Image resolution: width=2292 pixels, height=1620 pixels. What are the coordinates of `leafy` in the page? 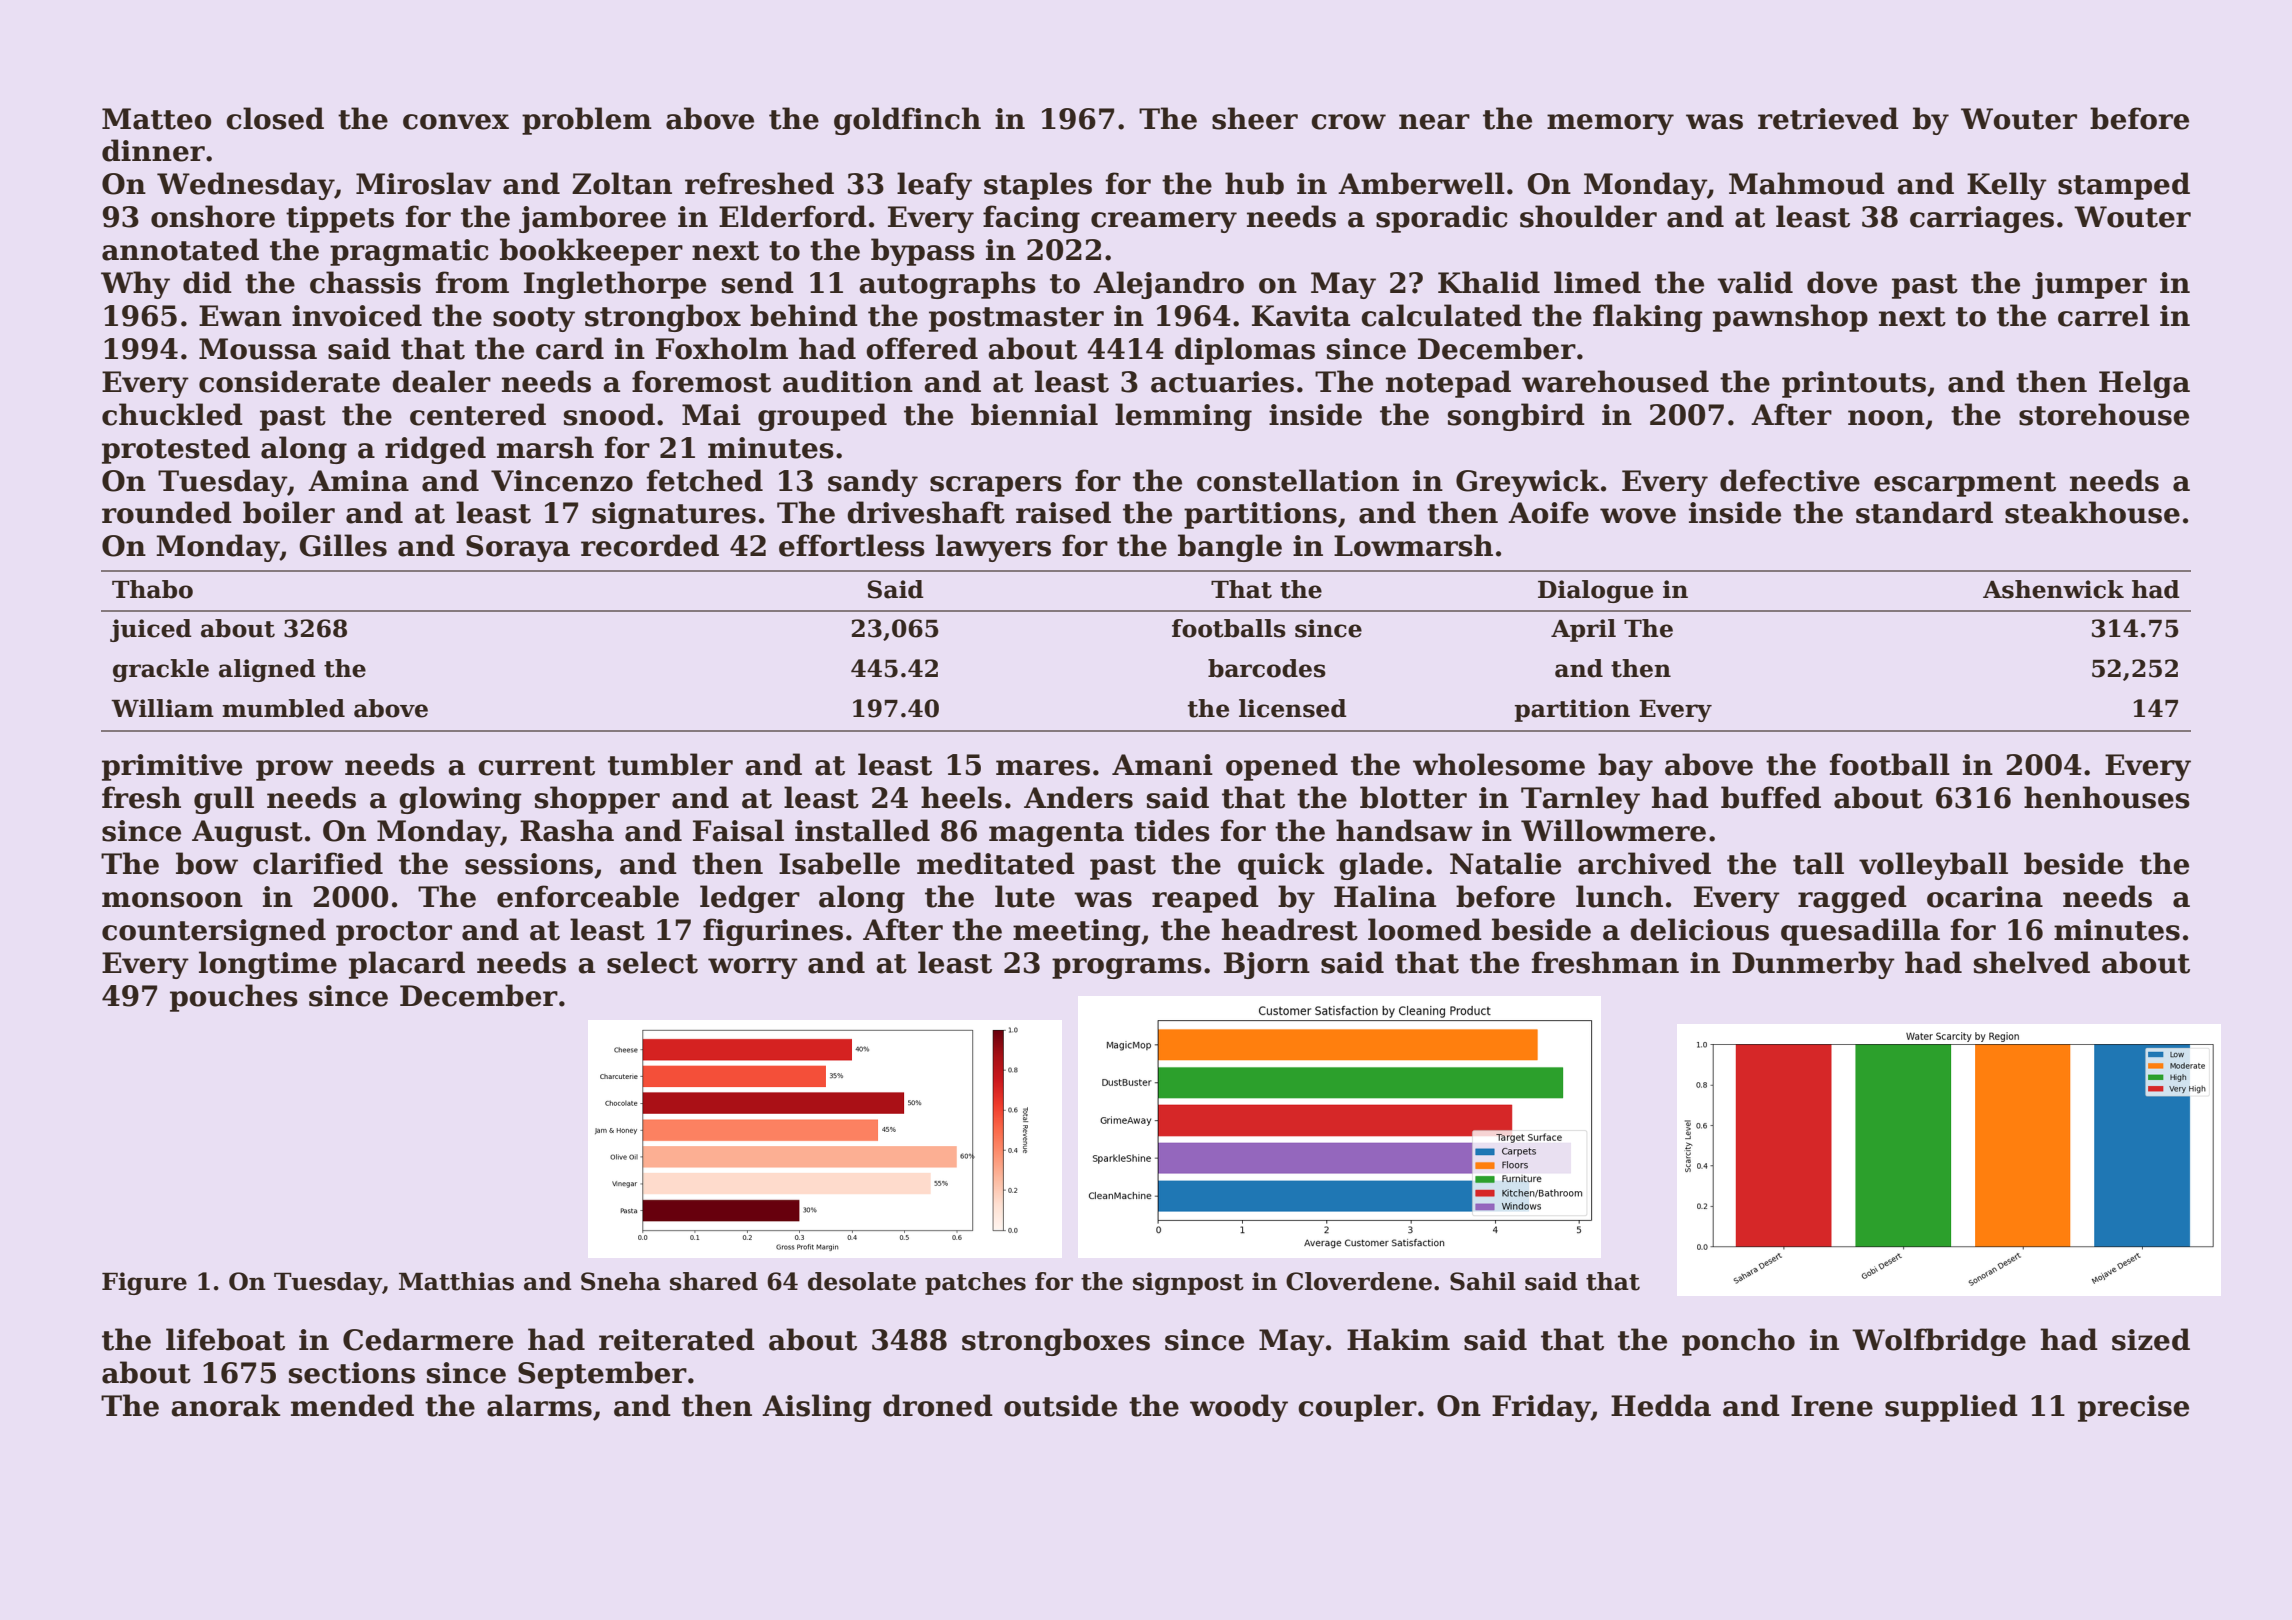 It's located at (934, 186).
